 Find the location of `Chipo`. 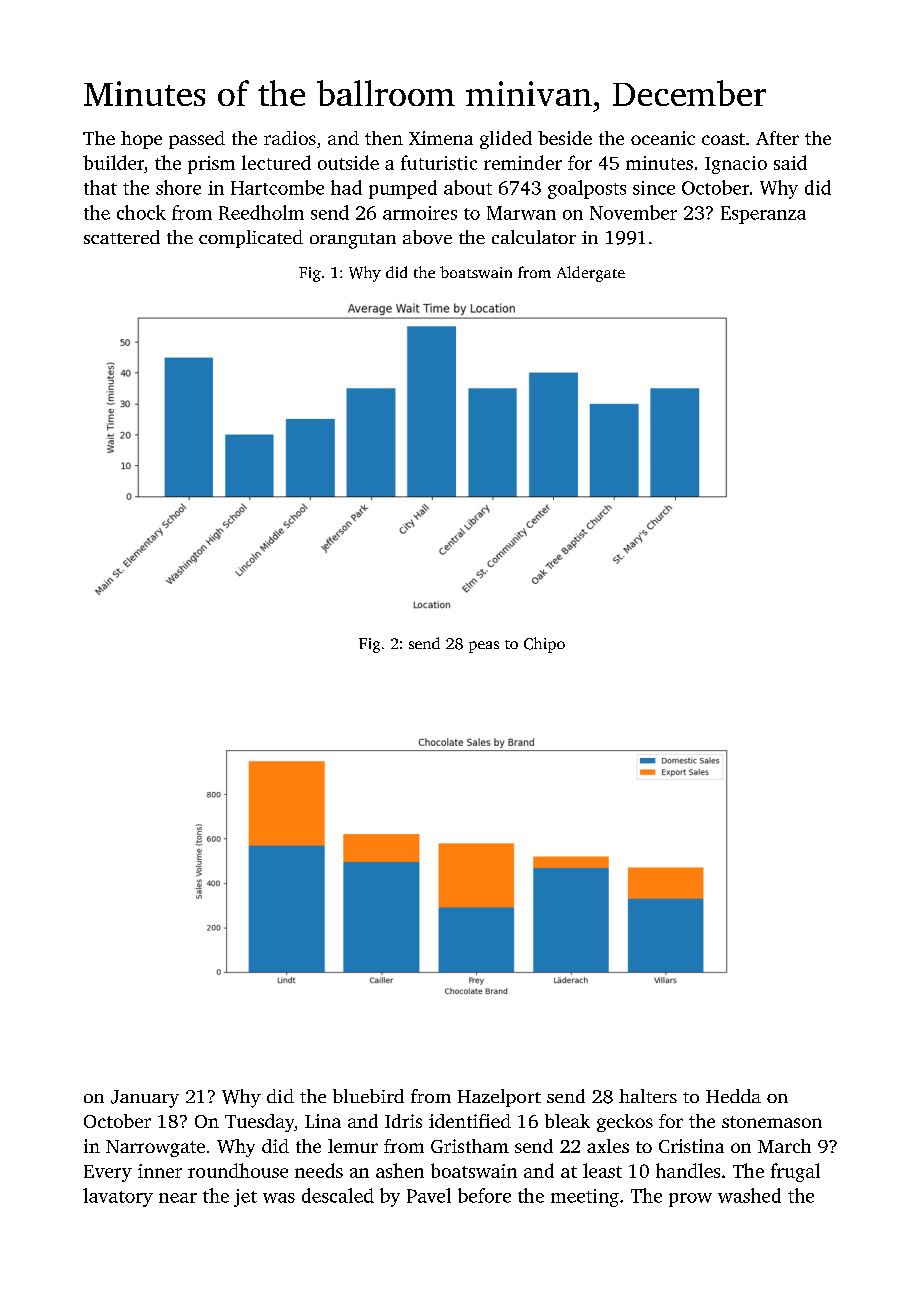

Chipo is located at coordinates (544, 645).
